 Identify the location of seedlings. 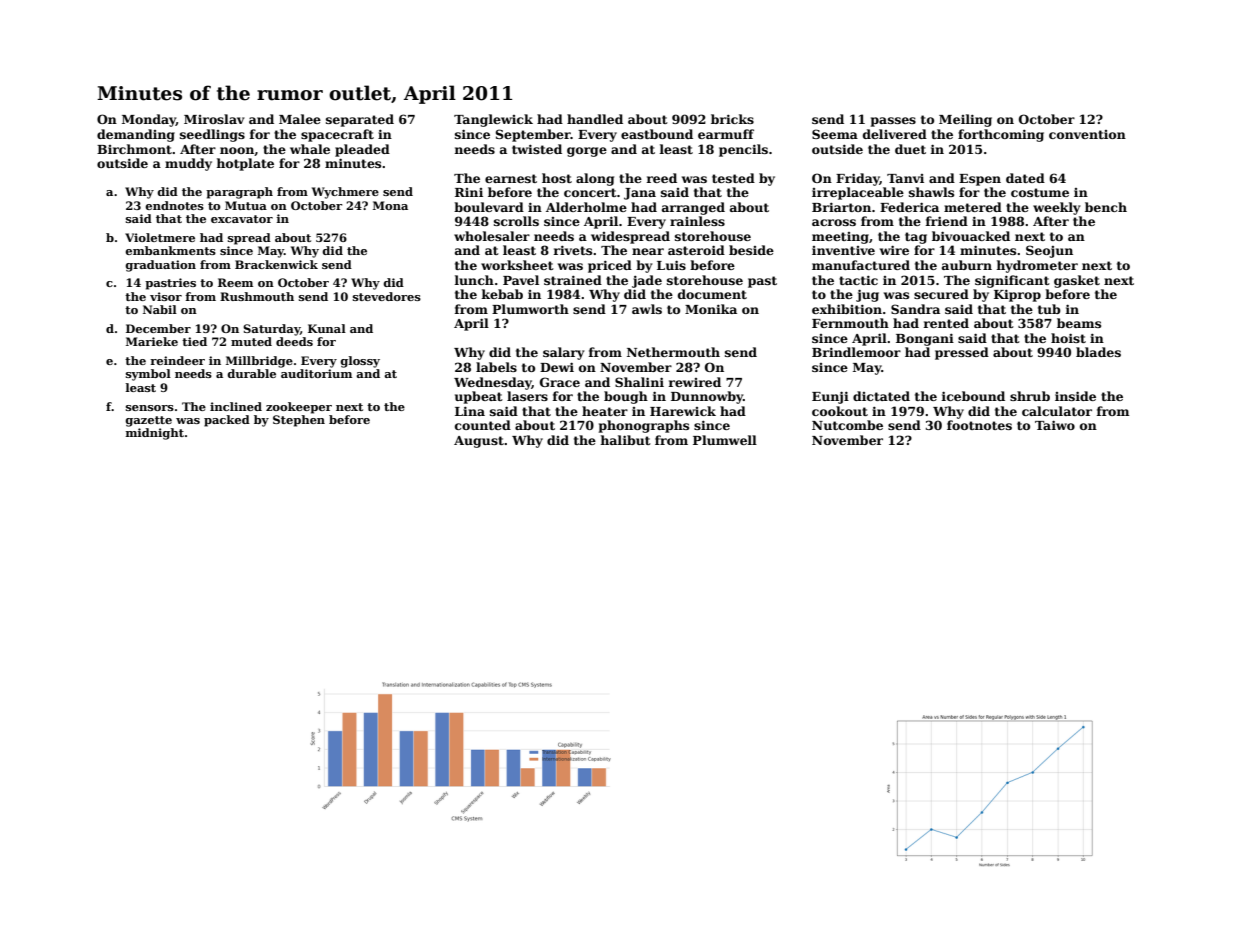
(212, 135).
